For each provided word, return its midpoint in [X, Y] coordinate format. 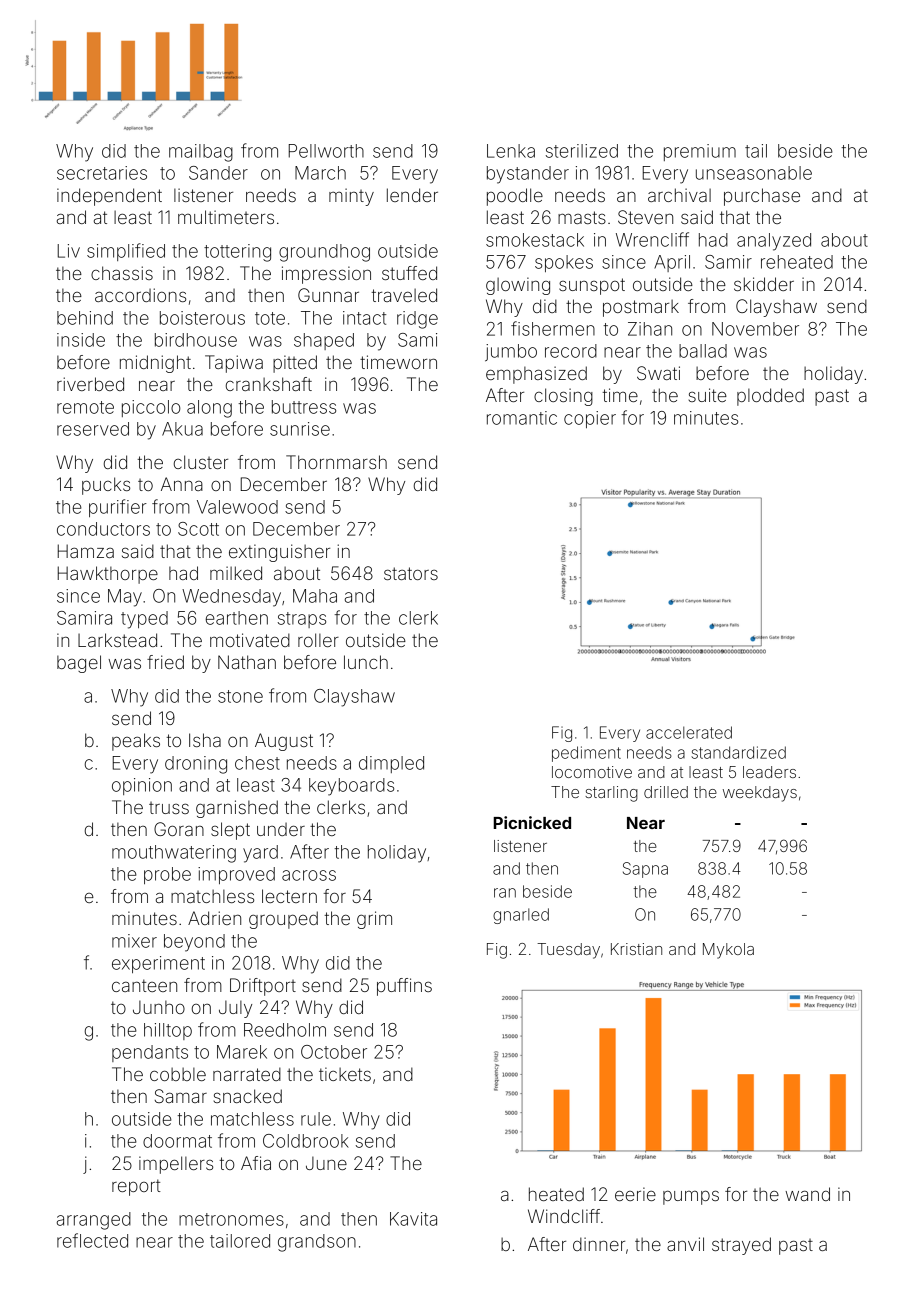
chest [257, 763]
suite [708, 395]
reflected [92, 1240]
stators [411, 573]
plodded [770, 397]
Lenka [511, 151]
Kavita [413, 1219]
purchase [762, 197]
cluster [201, 462]
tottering [237, 253]
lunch [366, 662]
